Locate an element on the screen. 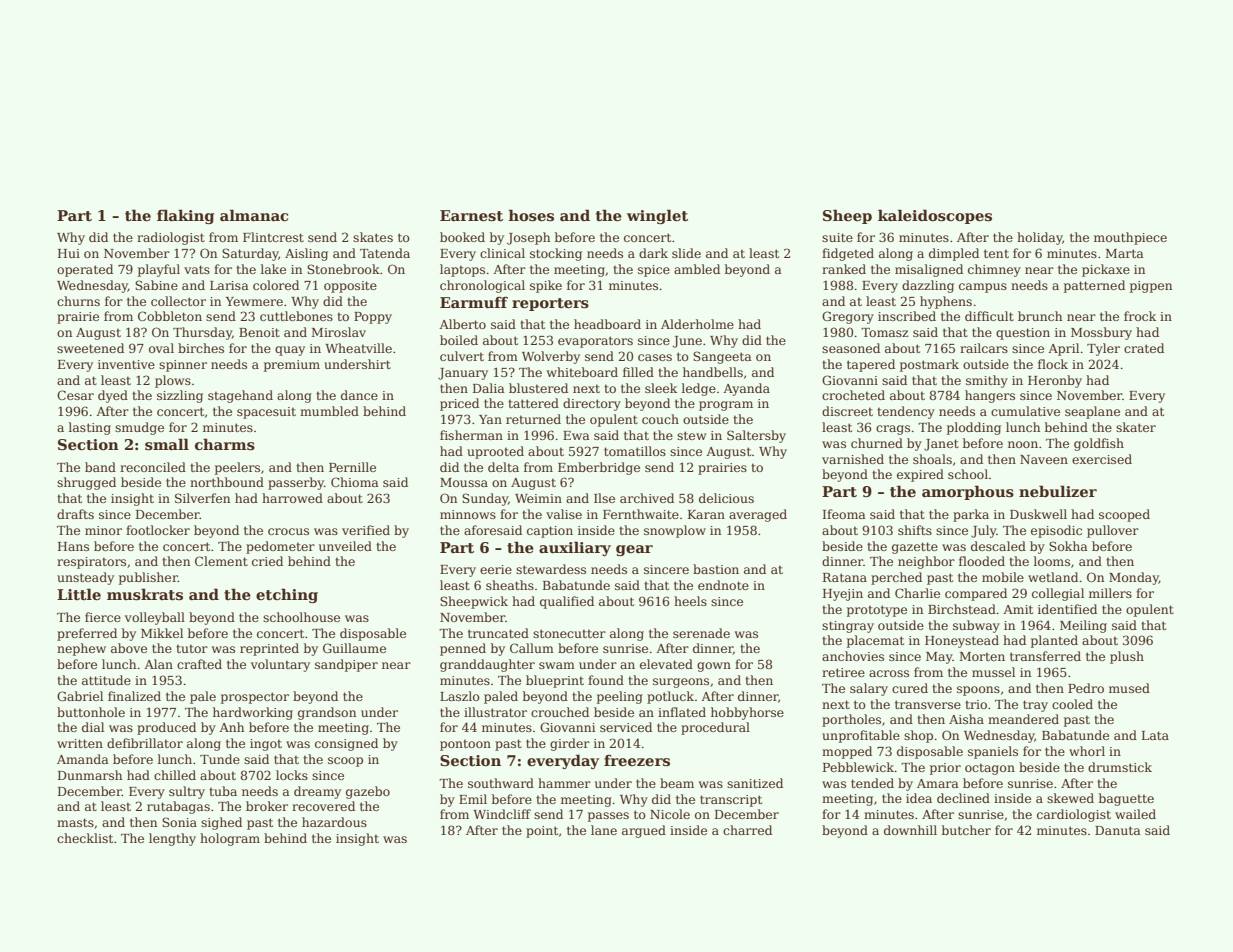 This screenshot has height=952, width=1233. consigned is located at coordinates (346, 744).
